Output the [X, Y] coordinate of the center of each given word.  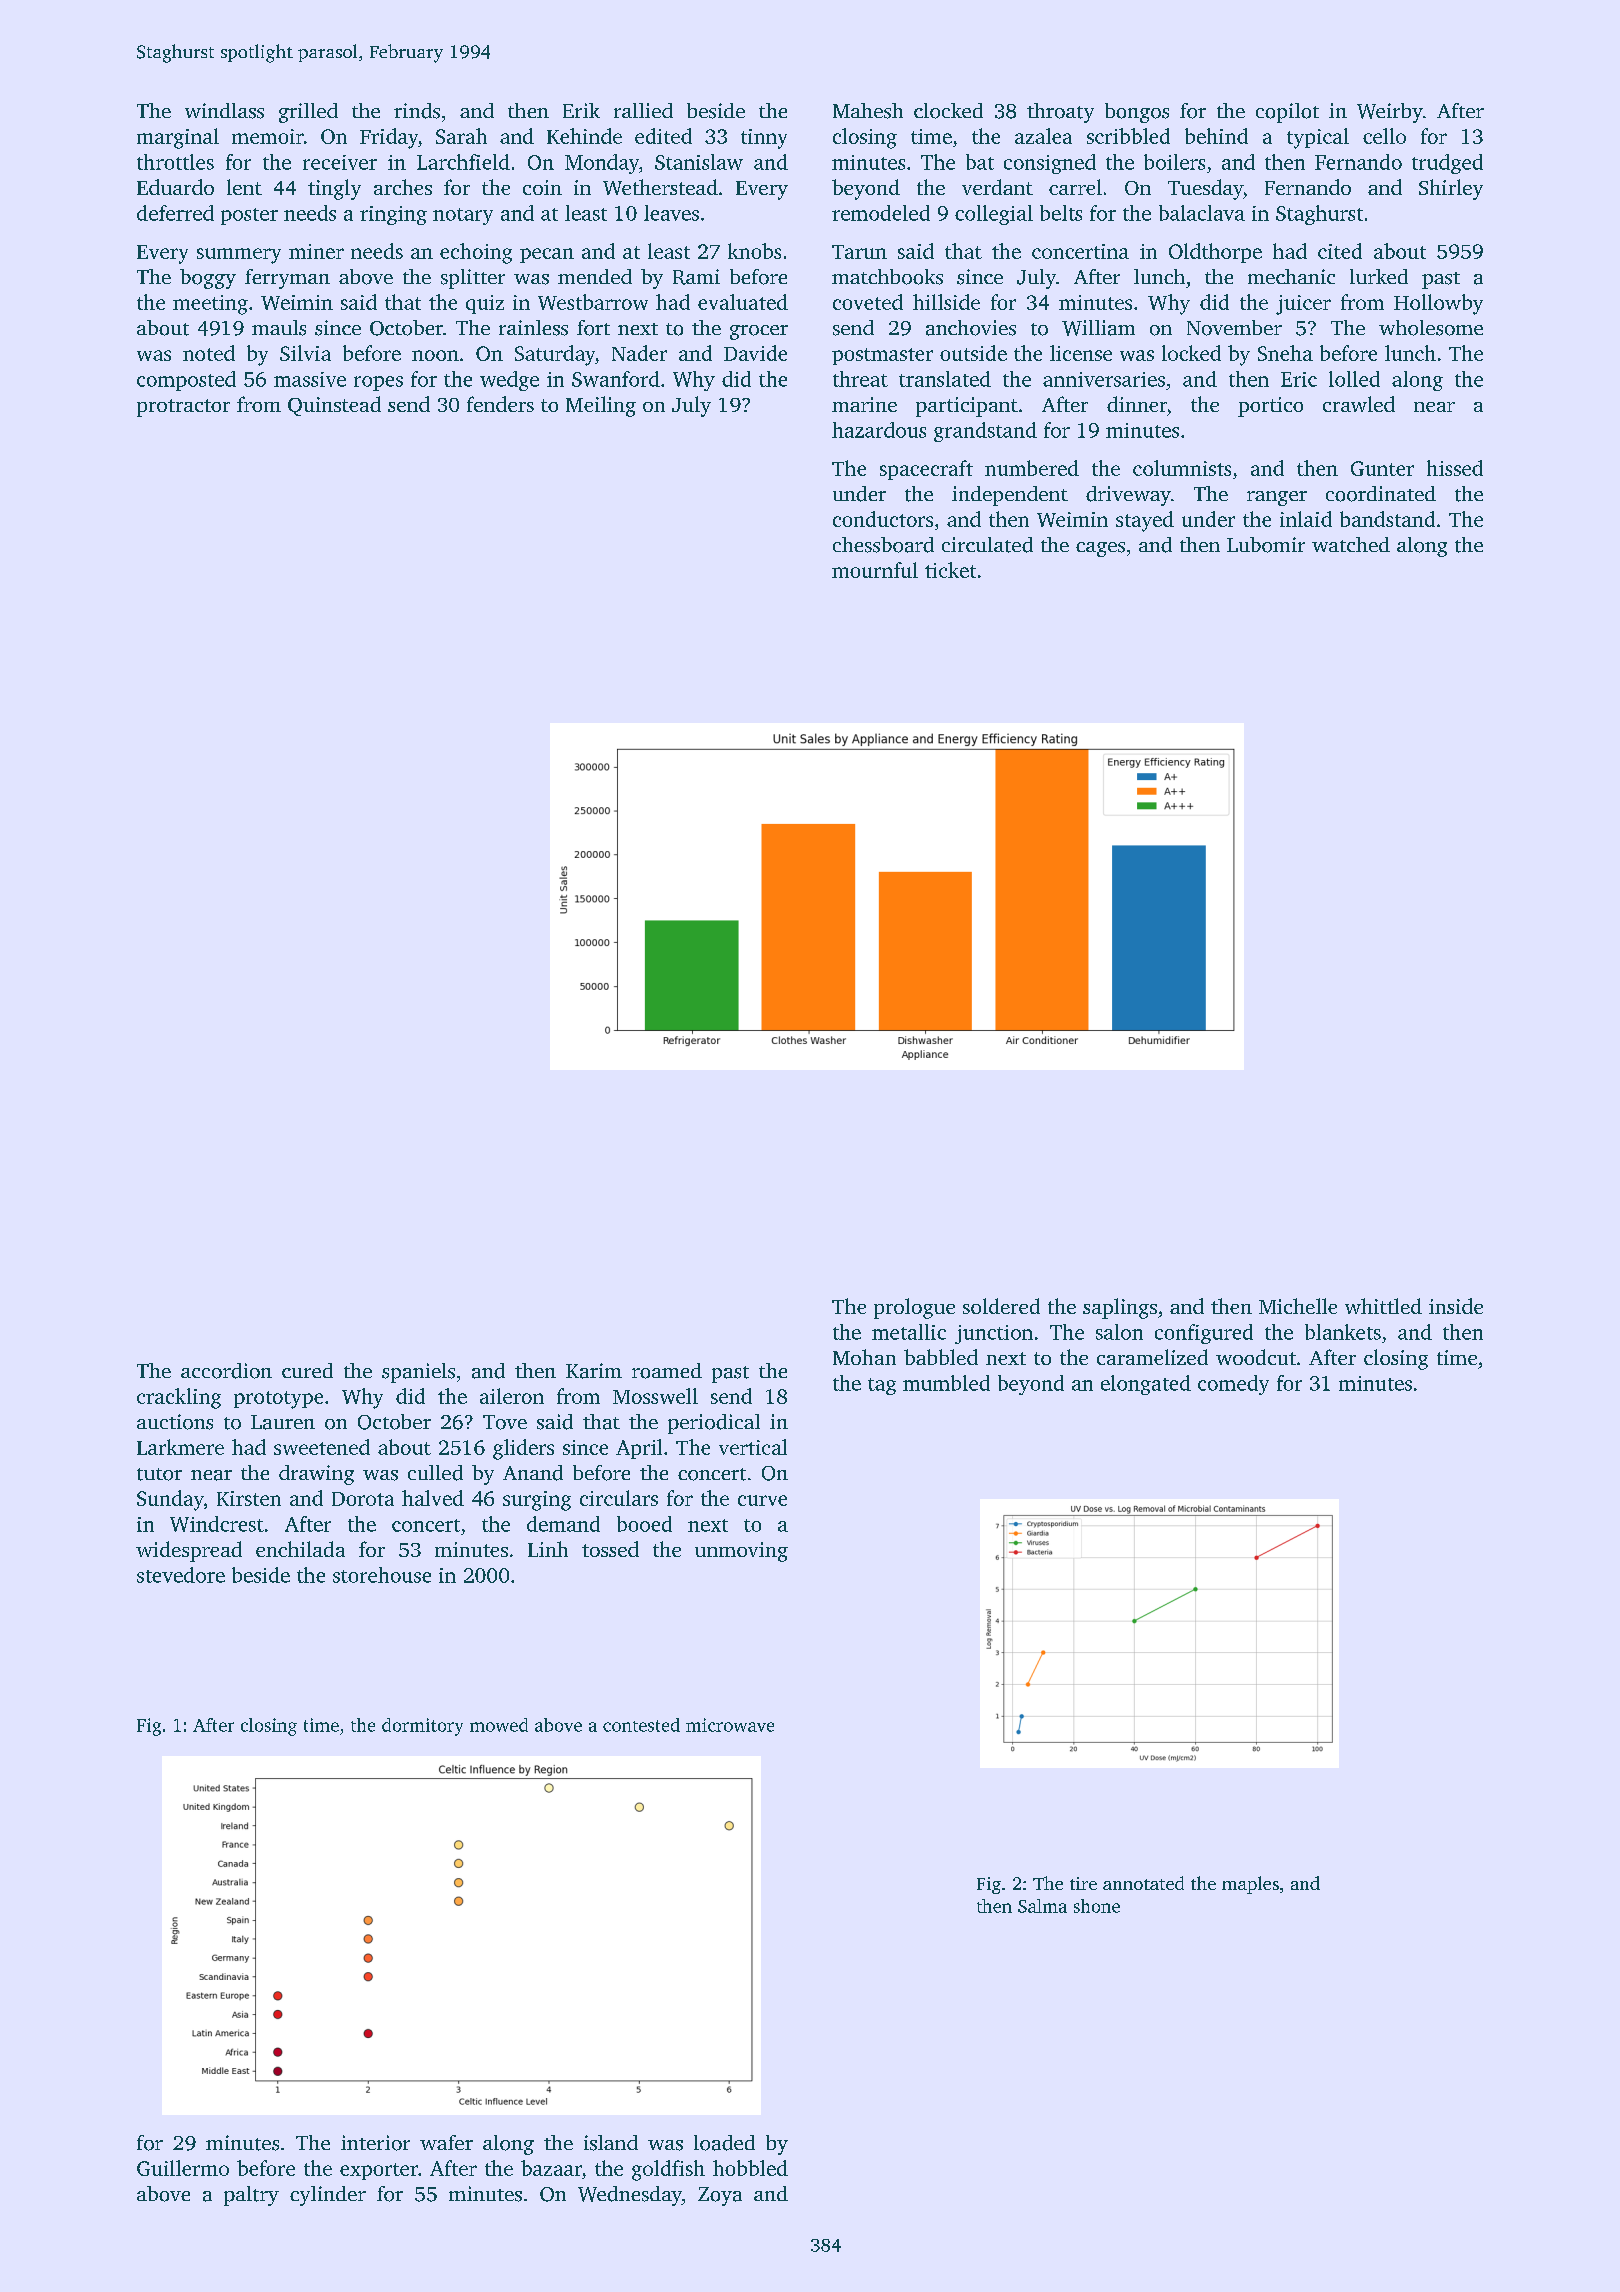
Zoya [720, 2196]
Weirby [1390, 113]
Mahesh [868, 111]
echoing [476, 253]
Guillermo [183, 2168]
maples [1250, 1885]
